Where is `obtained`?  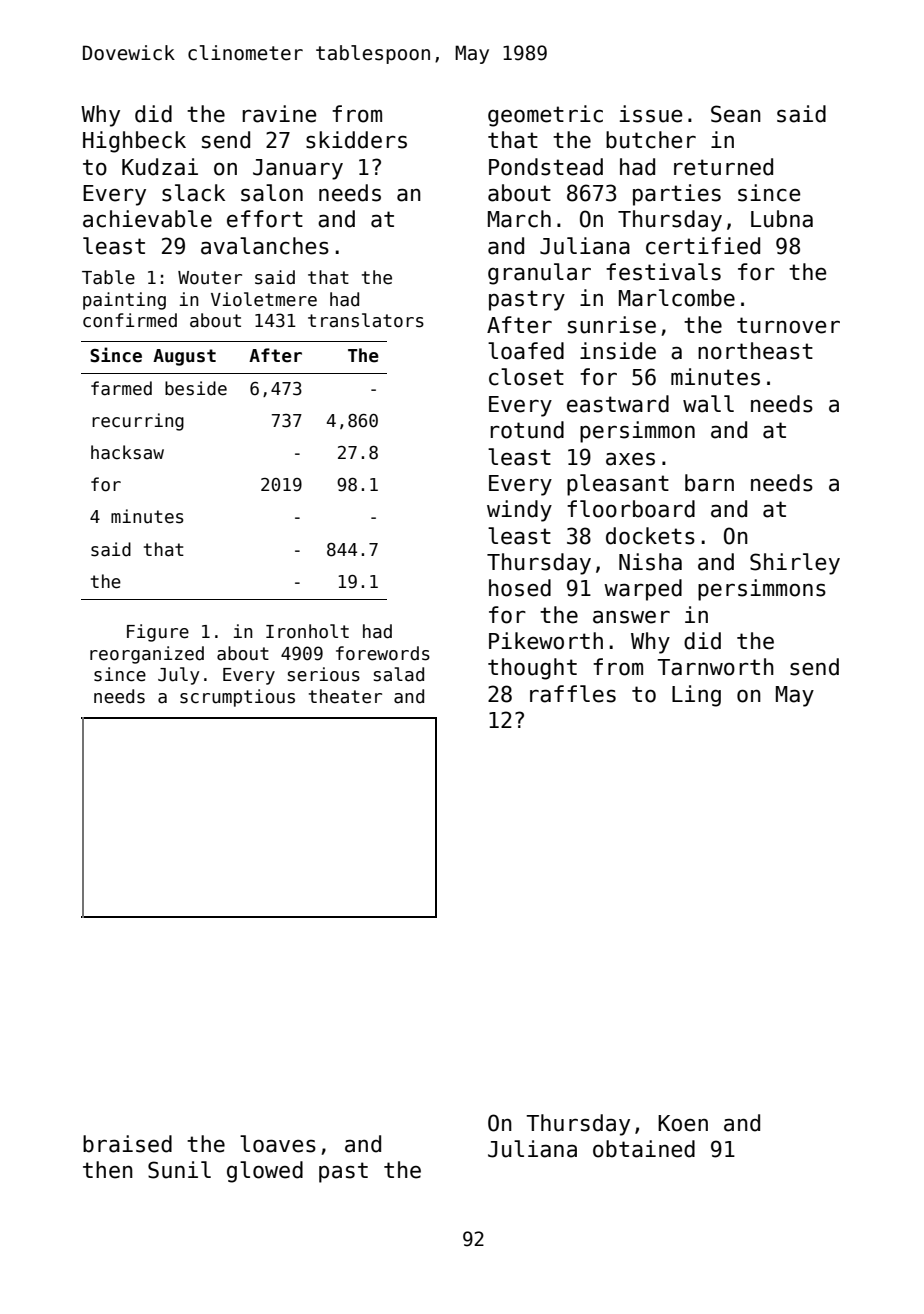 obtained is located at coordinates (644, 1149).
